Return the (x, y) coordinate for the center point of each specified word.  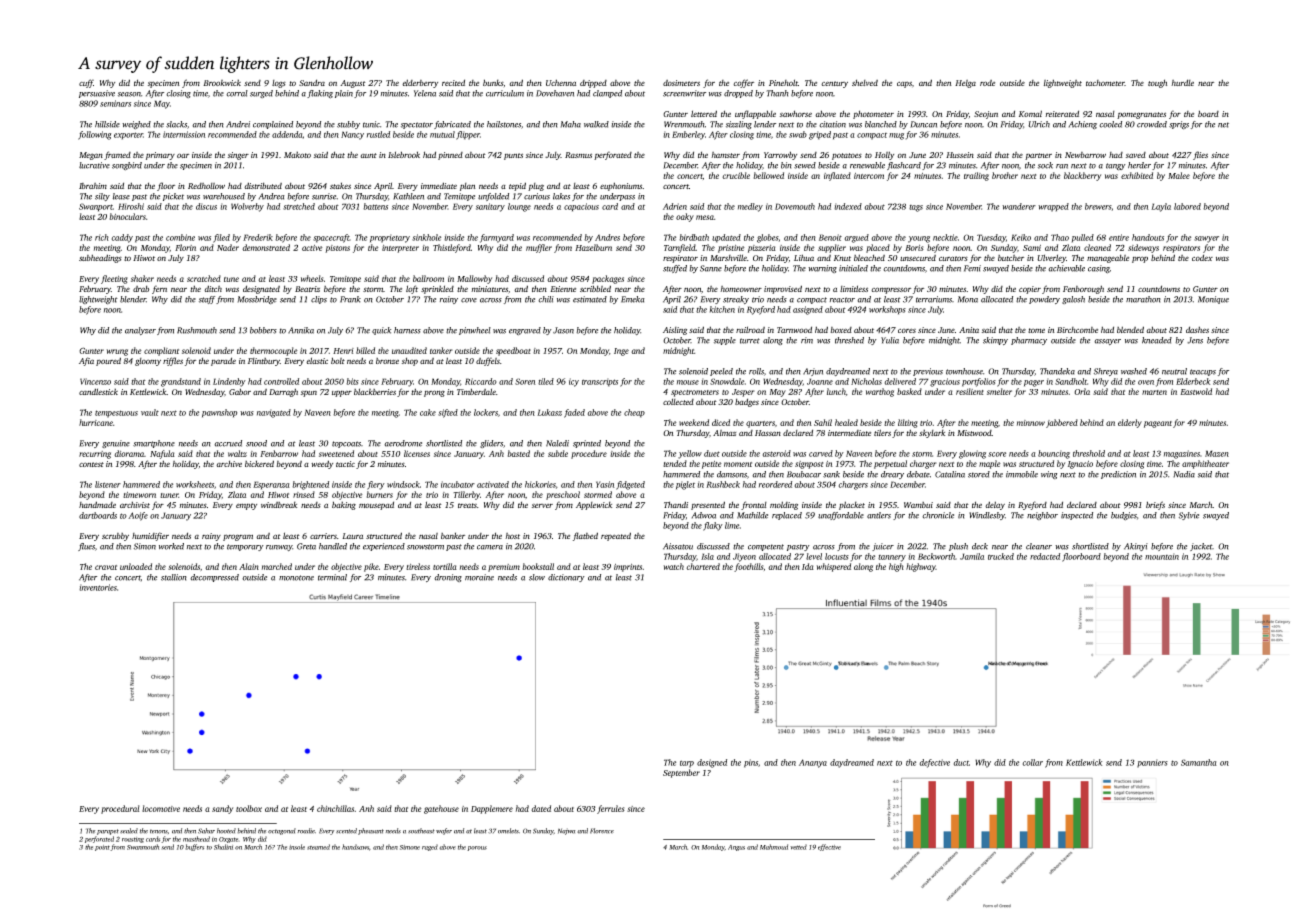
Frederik (258, 237)
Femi (972, 268)
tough (1157, 83)
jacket (1201, 547)
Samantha (1199, 762)
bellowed (769, 175)
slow (537, 577)
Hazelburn (593, 247)
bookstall (538, 566)
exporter (128, 136)
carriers (323, 536)
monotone (296, 578)
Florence (602, 831)
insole (297, 847)
